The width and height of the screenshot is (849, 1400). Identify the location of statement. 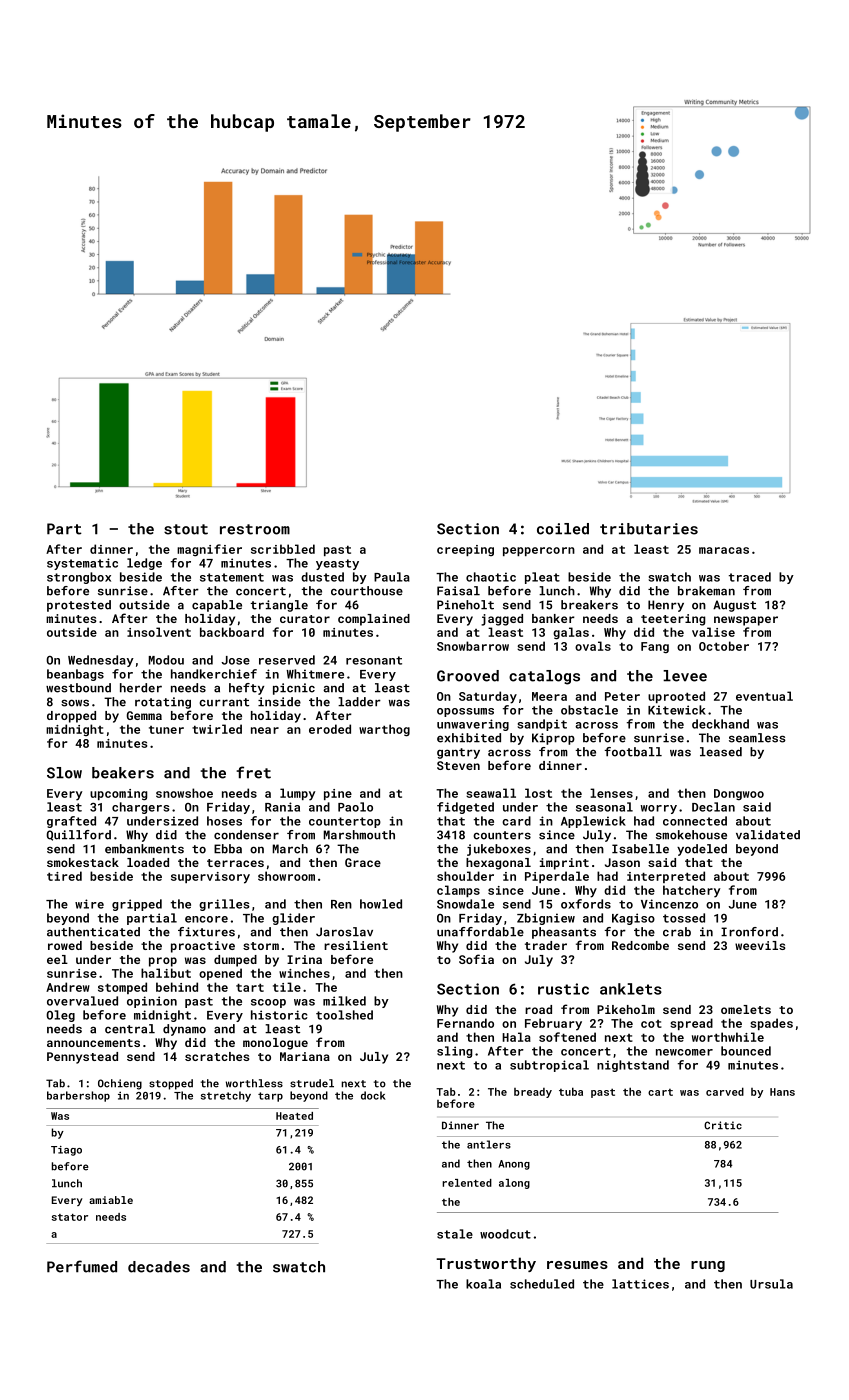
(232, 577).
